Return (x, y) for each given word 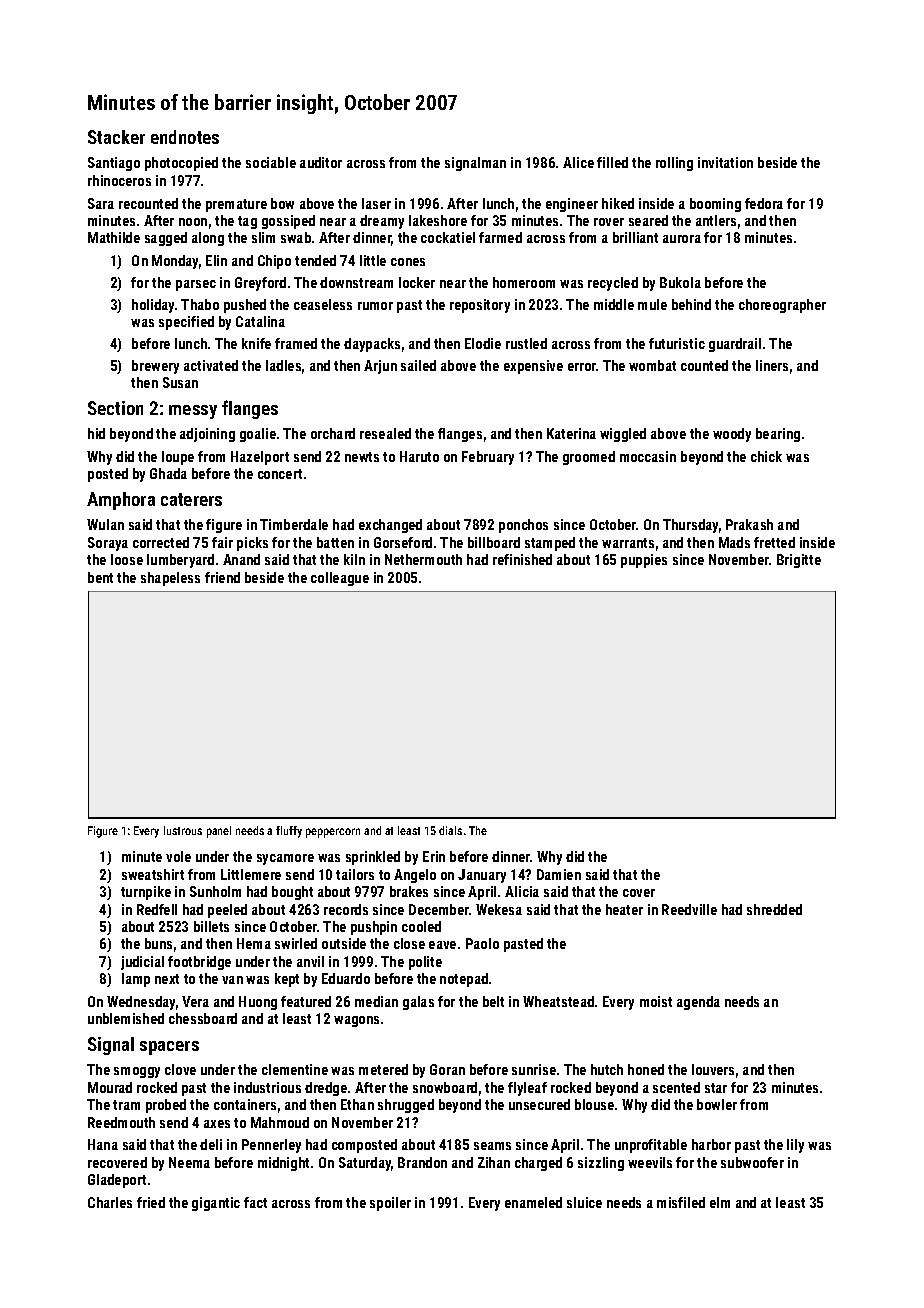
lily (795, 1146)
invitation (725, 162)
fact (255, 1202)
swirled (296, 943)
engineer (572, 205)
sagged (166, 239)
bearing (778, 435)
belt (493, 1001)
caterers (191, 499)
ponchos (523, 526)
